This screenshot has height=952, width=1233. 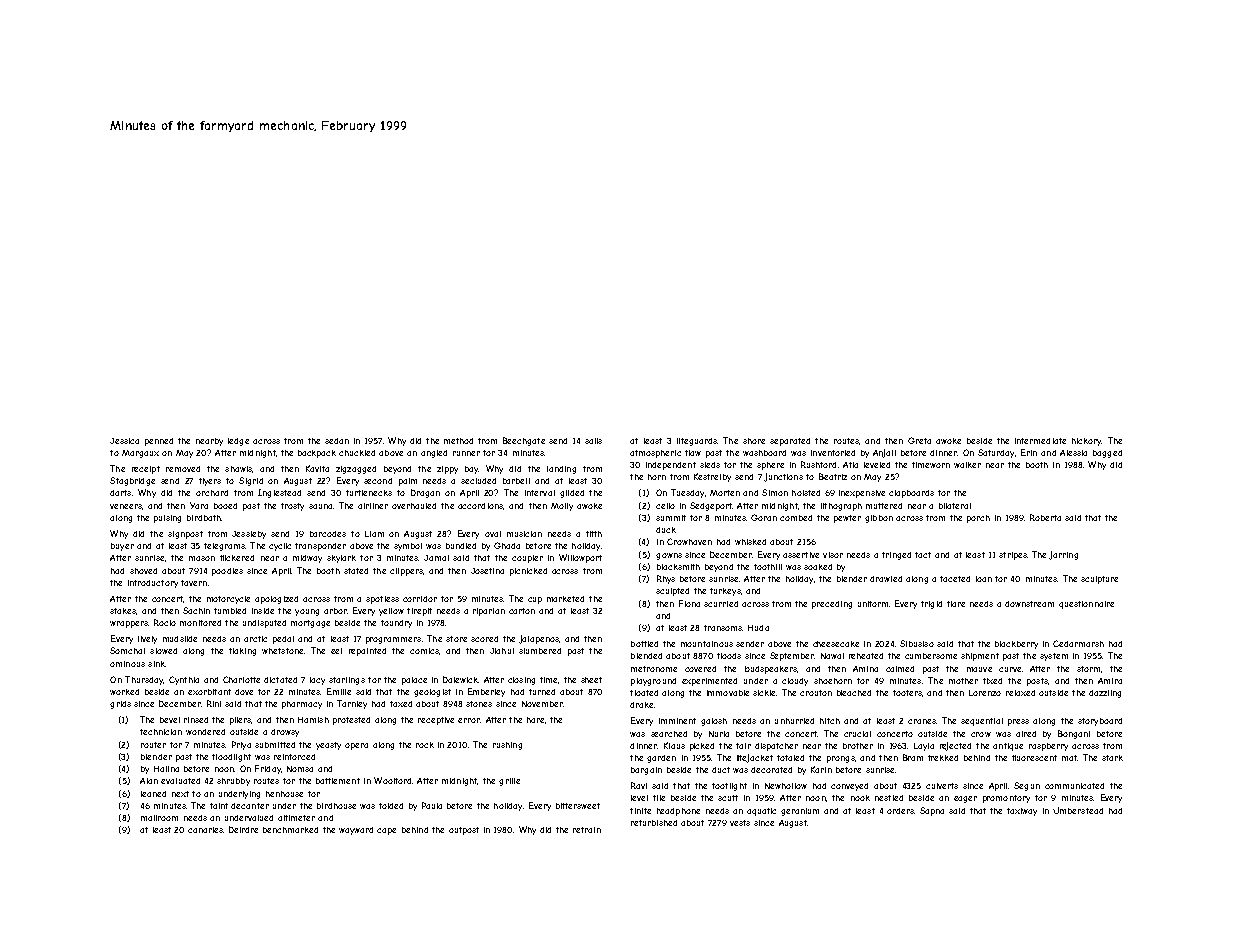 I want to click on Roberta, so click(x=1045, y=517).
